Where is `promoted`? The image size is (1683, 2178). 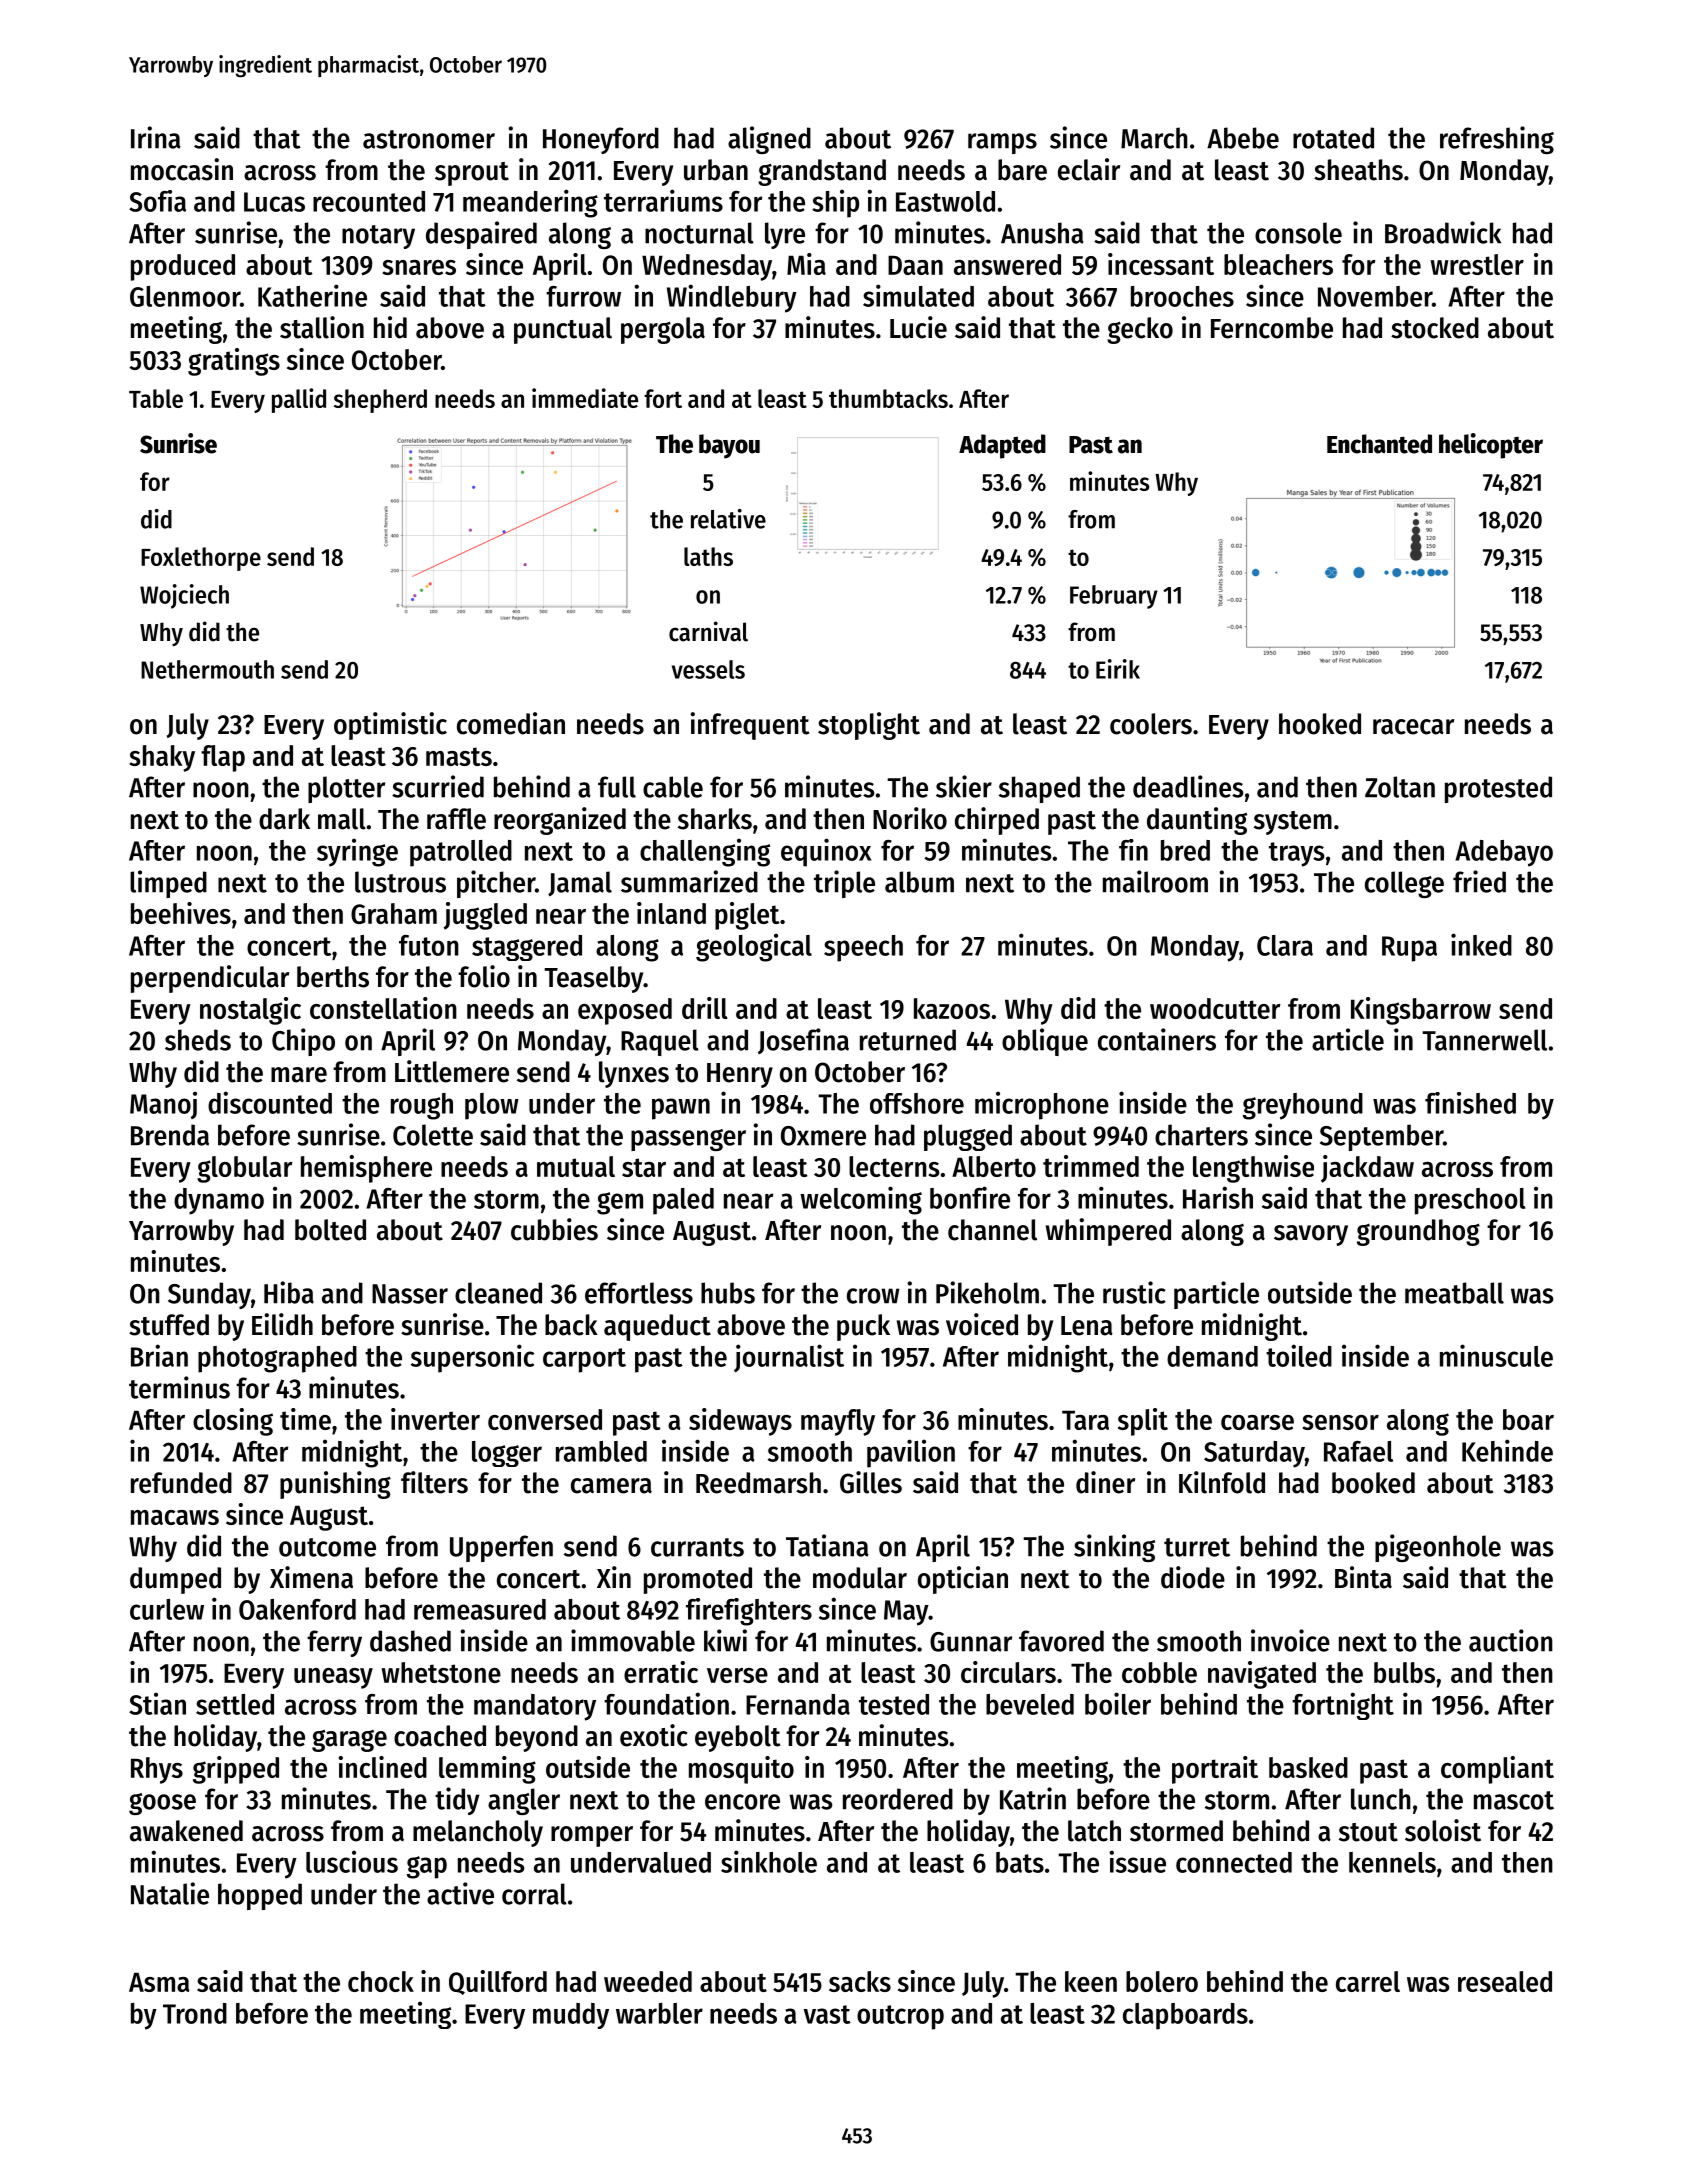
promoted is located at coordinates (698, 1580).
